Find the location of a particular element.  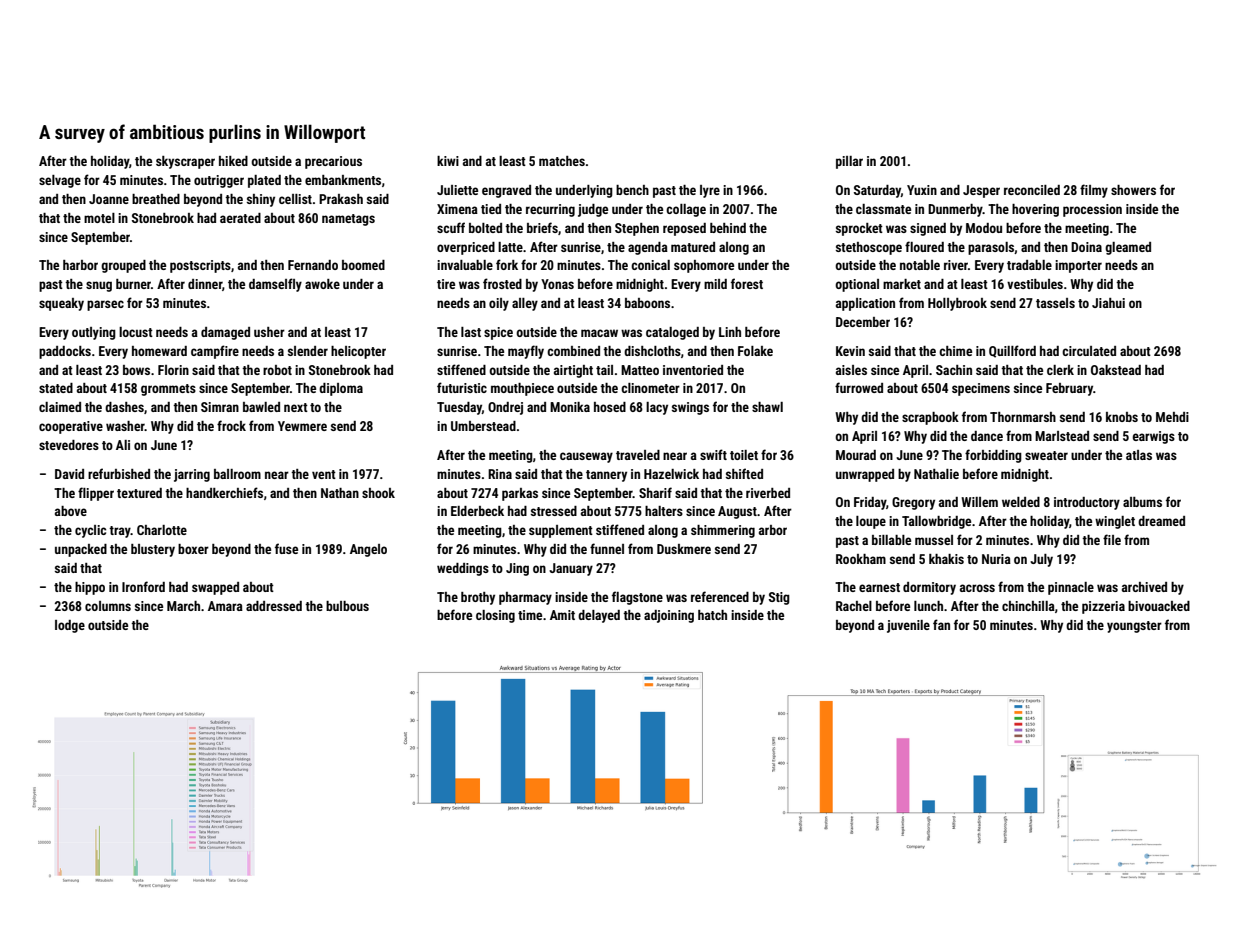

homeward is located at coordinates (159, 351).
